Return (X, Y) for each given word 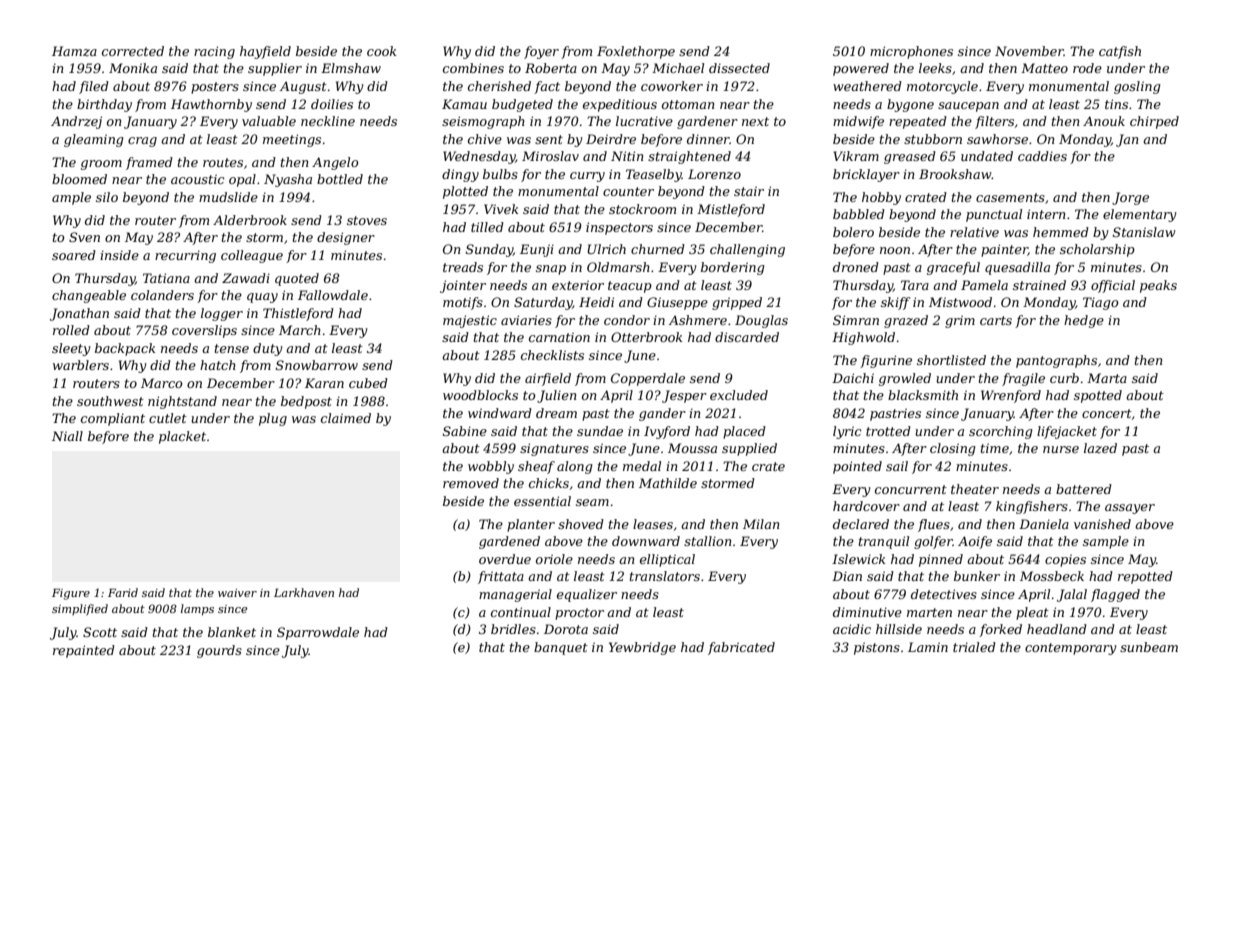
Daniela (1044, 524)
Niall (67, 436)
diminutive (867, 612)
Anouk (1104, 121)
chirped (1154, 122)
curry (587, 177)
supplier (275, 69)
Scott (100, 632)
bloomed (79, 179)
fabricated (741, 648)
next (755, 121)
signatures (554, 449)
